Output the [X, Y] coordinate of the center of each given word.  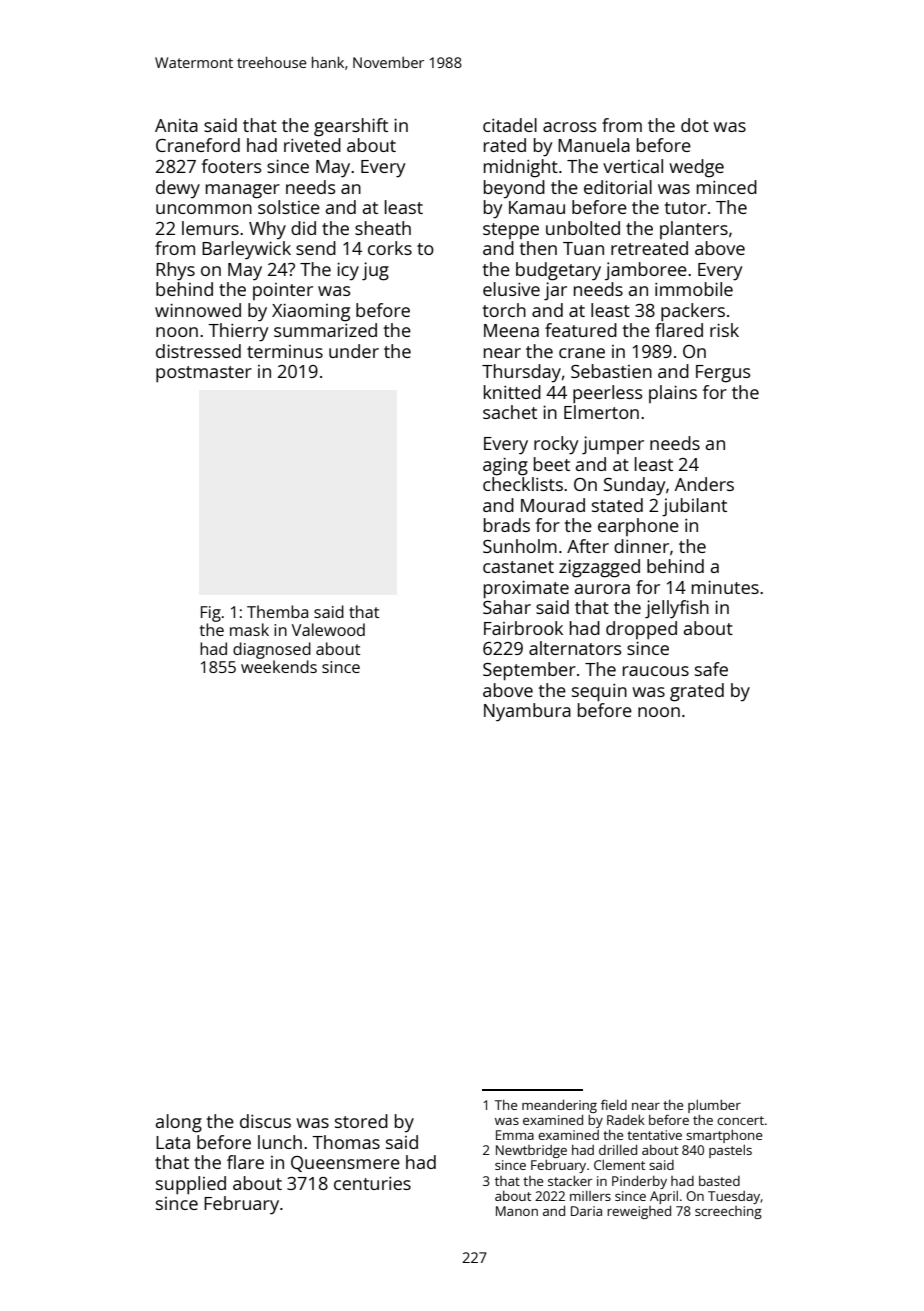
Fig [211, 614]
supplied [191, 1185]
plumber [714, 1106]
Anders [704, 484]
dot [695, 125]
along [179, 1123]
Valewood [328, 629]
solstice [289, 207]
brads [507, 525]
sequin [599, 693]
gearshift [351, 127]
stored [361, 1121]
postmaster [204, 374]
